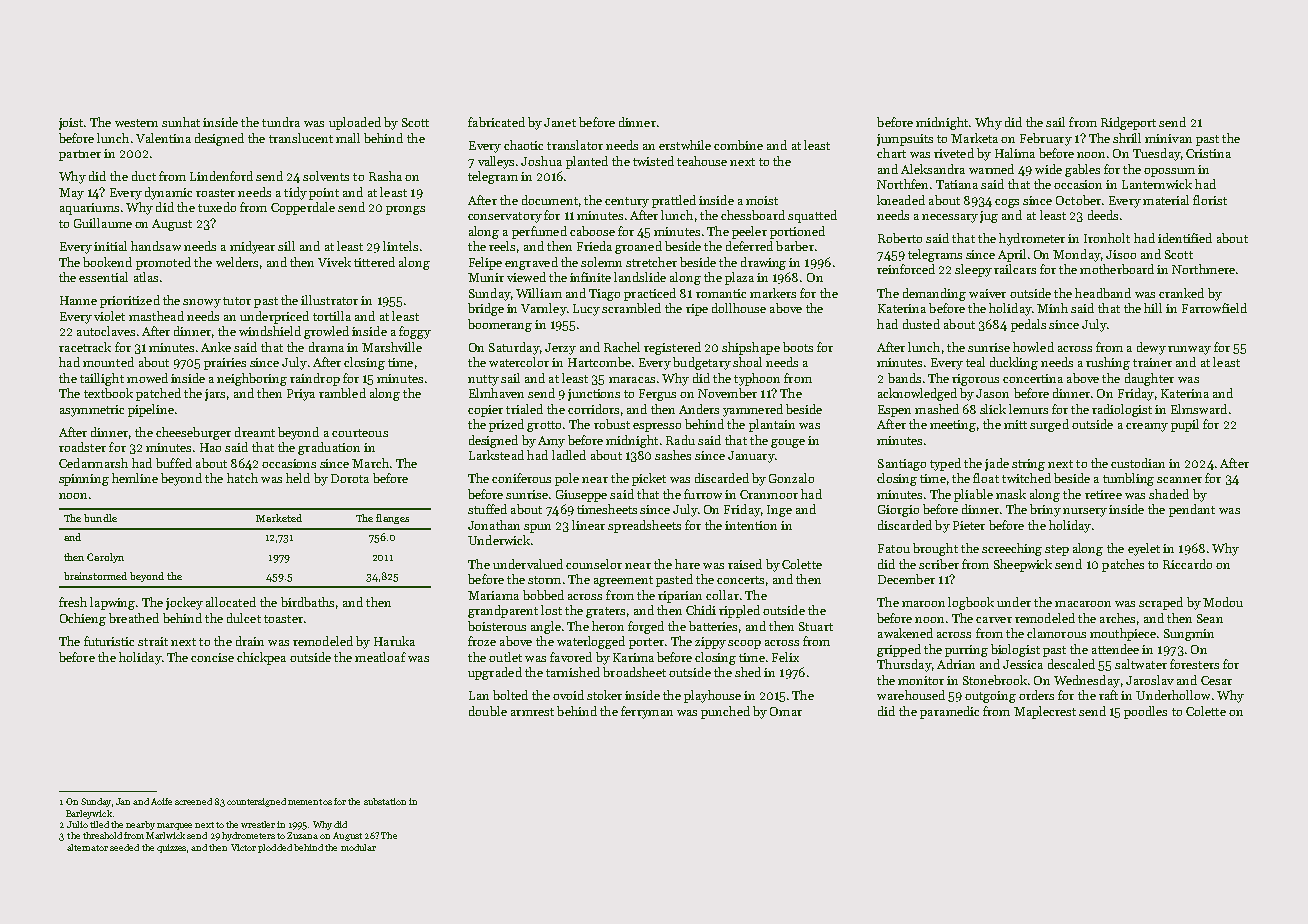  What do you see at coordinates (769, 494) in the screenshot?
I see `Cranmoor` at bounding box center [769, 494].
